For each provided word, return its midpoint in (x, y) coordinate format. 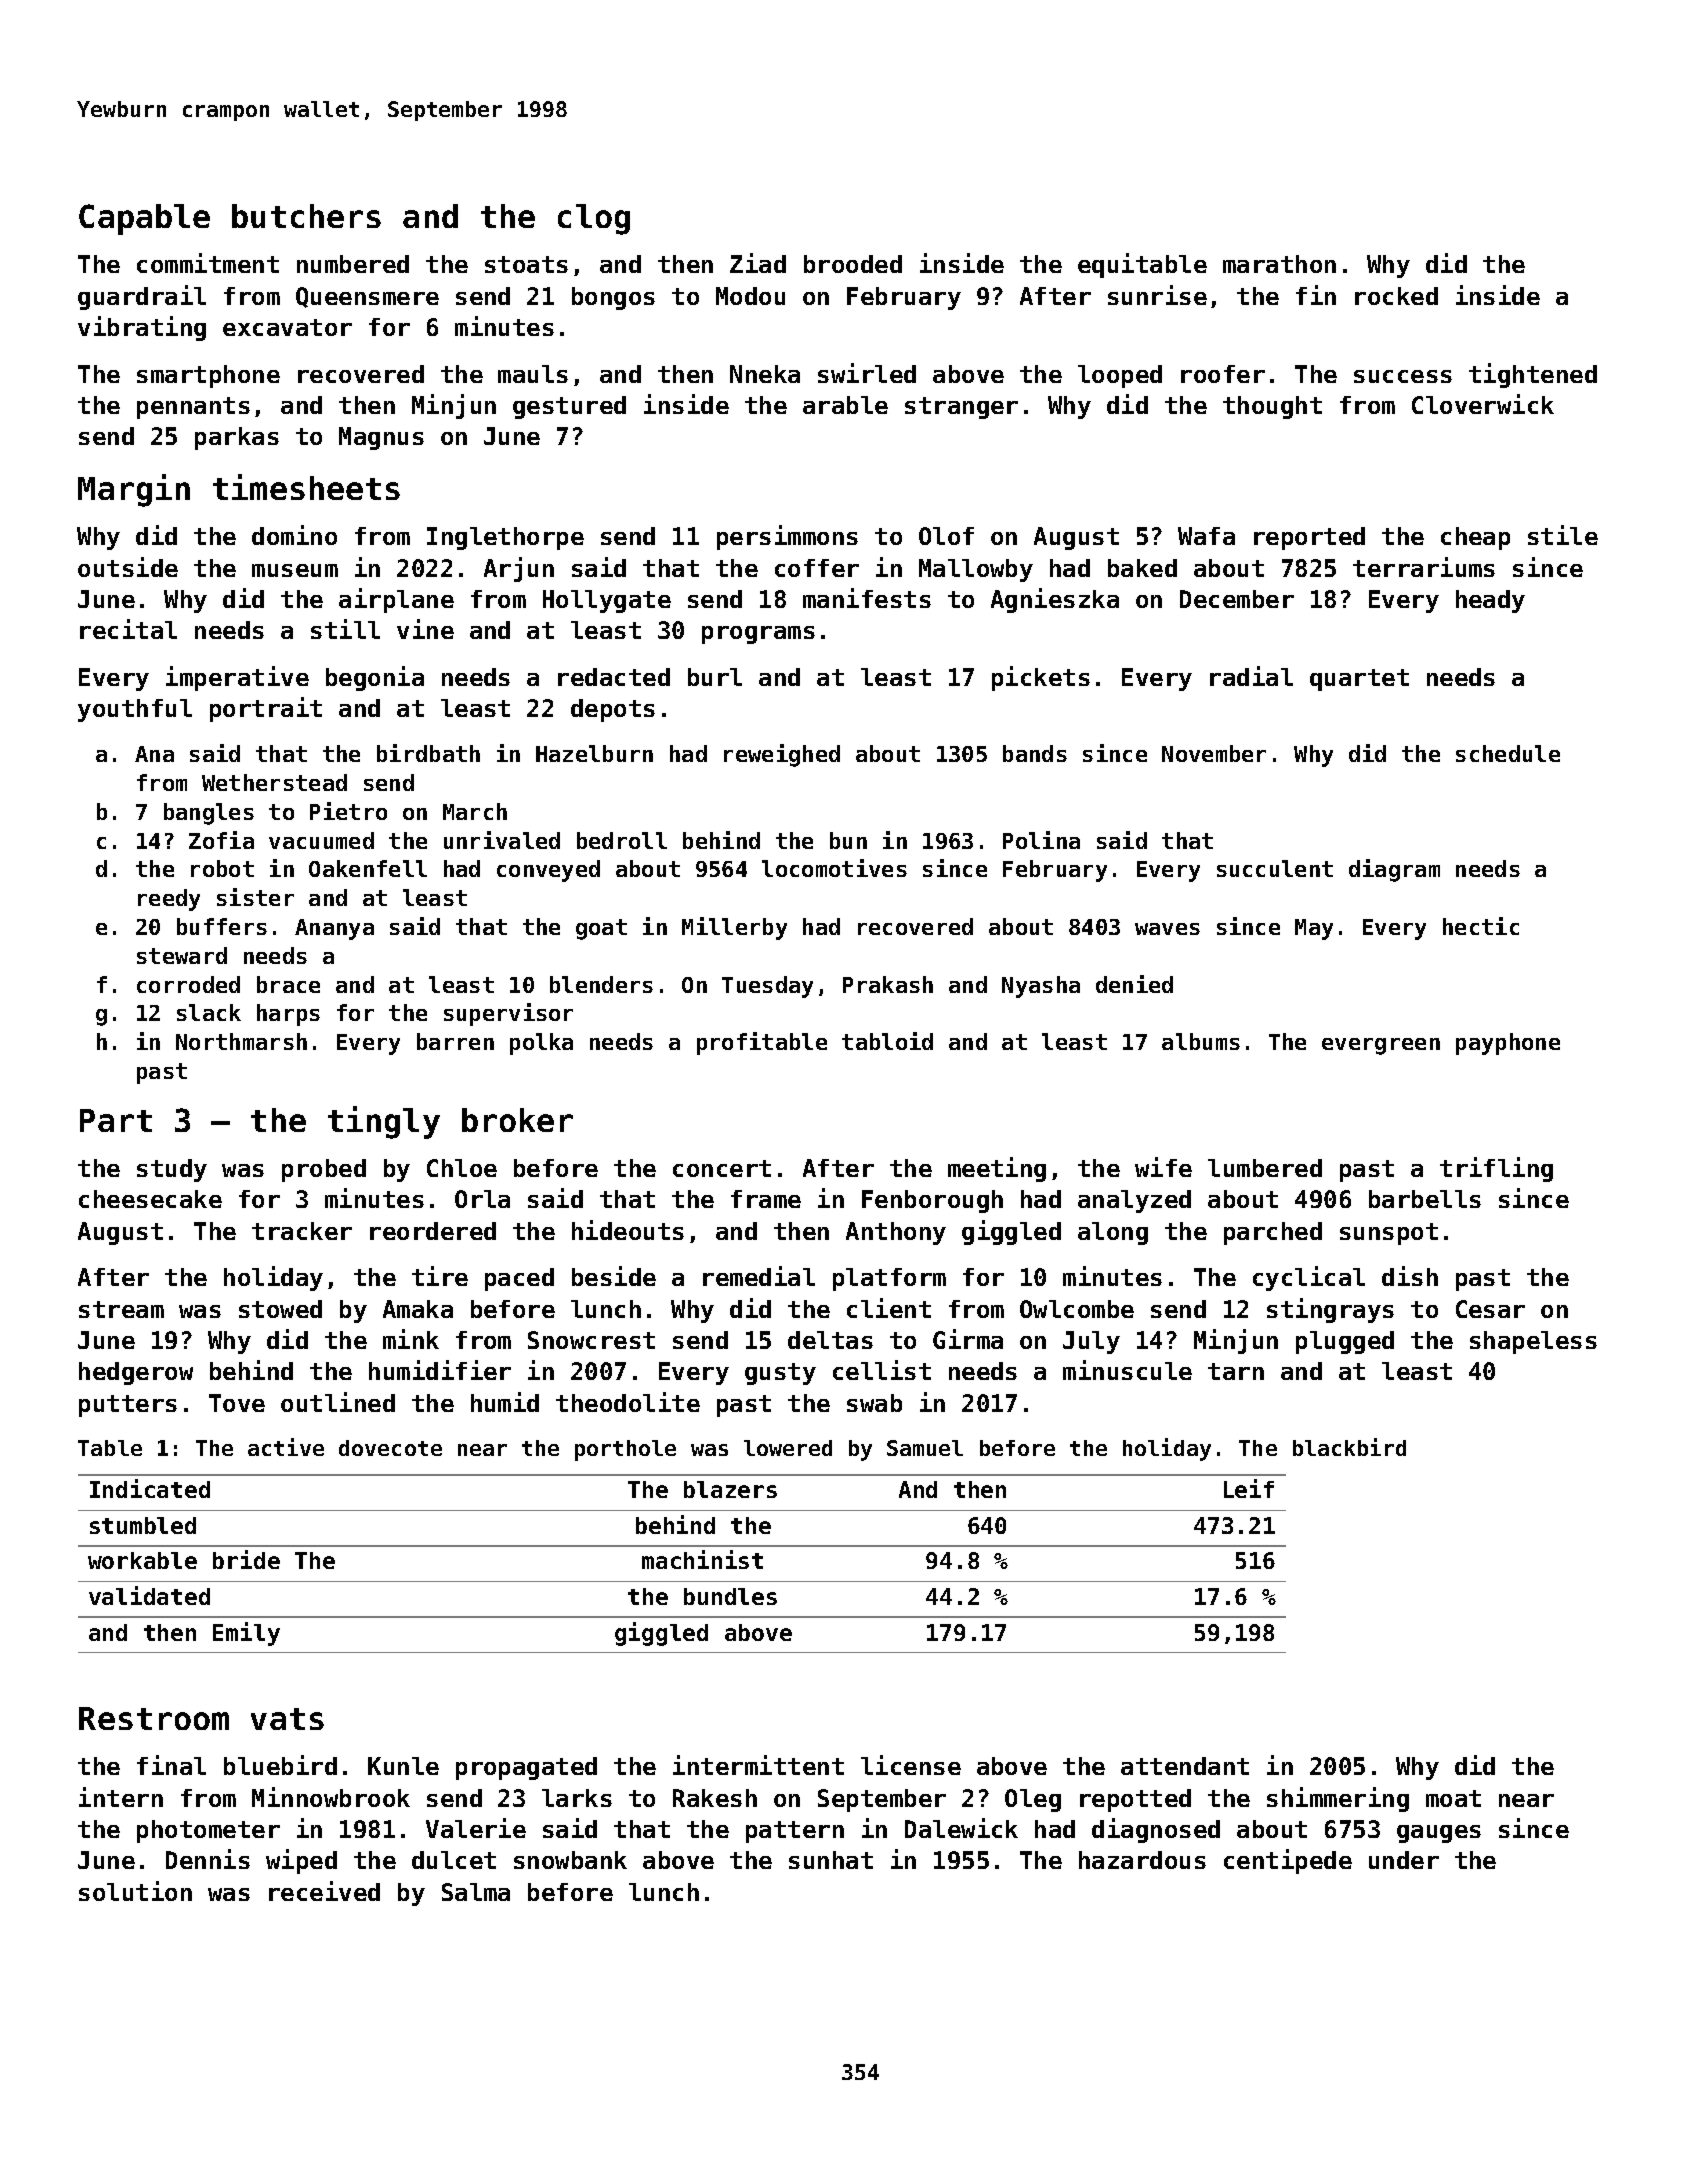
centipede (1288, 1861)
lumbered (1265, 1168)
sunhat (831, 1860)
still (345, 629)
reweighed (782, 755)
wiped (301, 1861)
